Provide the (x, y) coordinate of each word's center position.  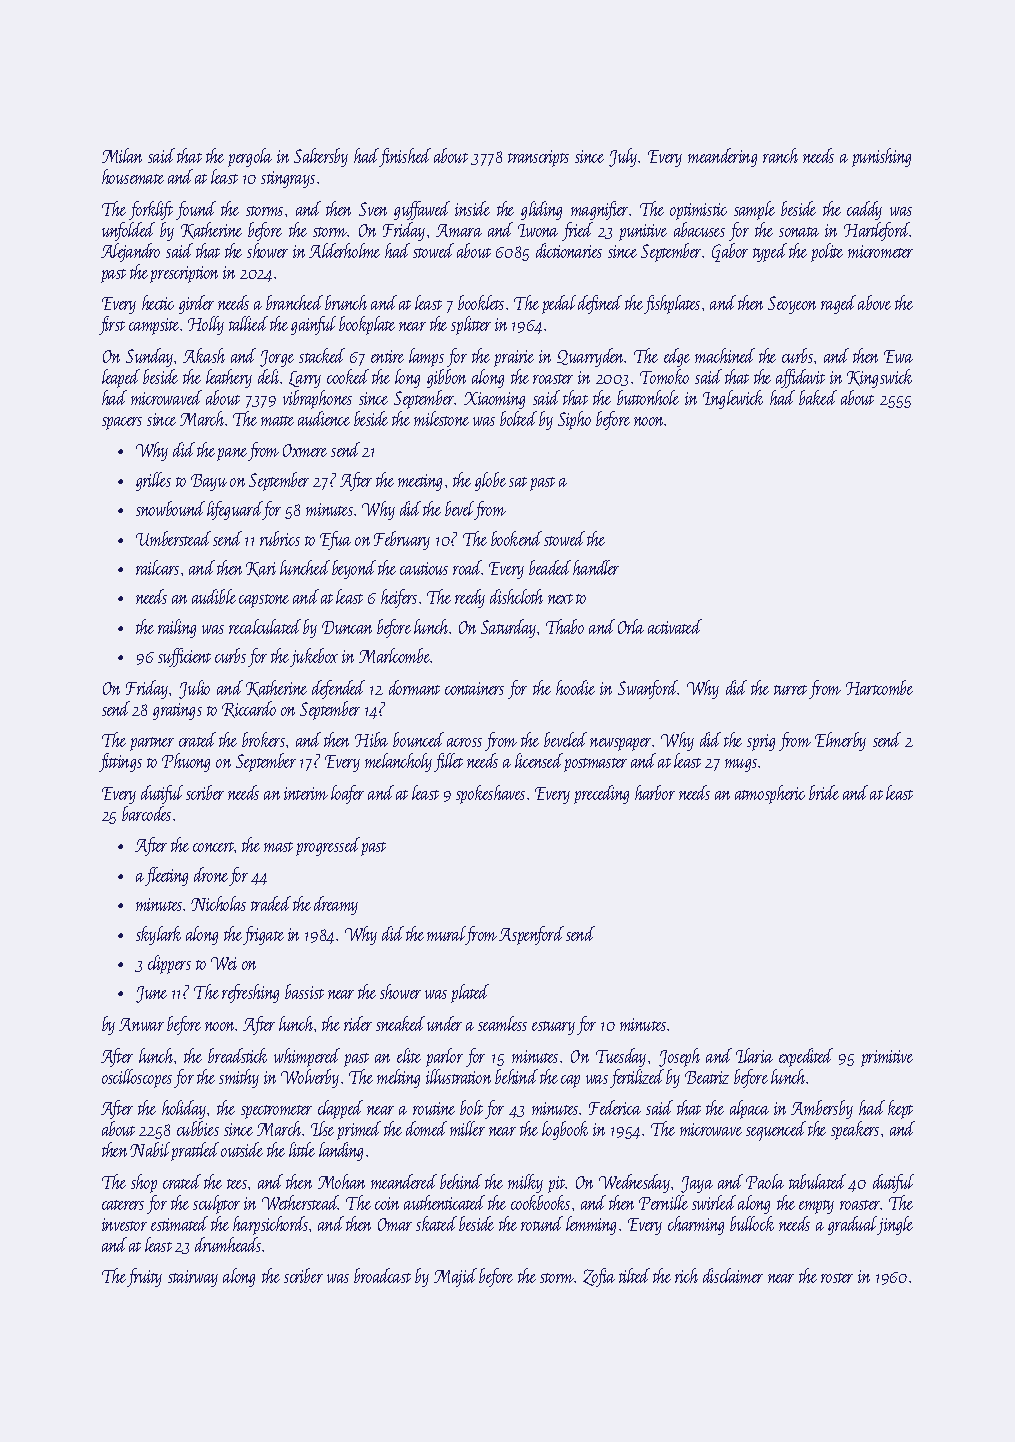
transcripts (538, 158)
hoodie (575, 687)
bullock (752, 1223)
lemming (591, 1225)
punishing (881, 157)
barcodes (146, 813)
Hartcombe (879, 687)
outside (242, 1149)
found (196, 210)
